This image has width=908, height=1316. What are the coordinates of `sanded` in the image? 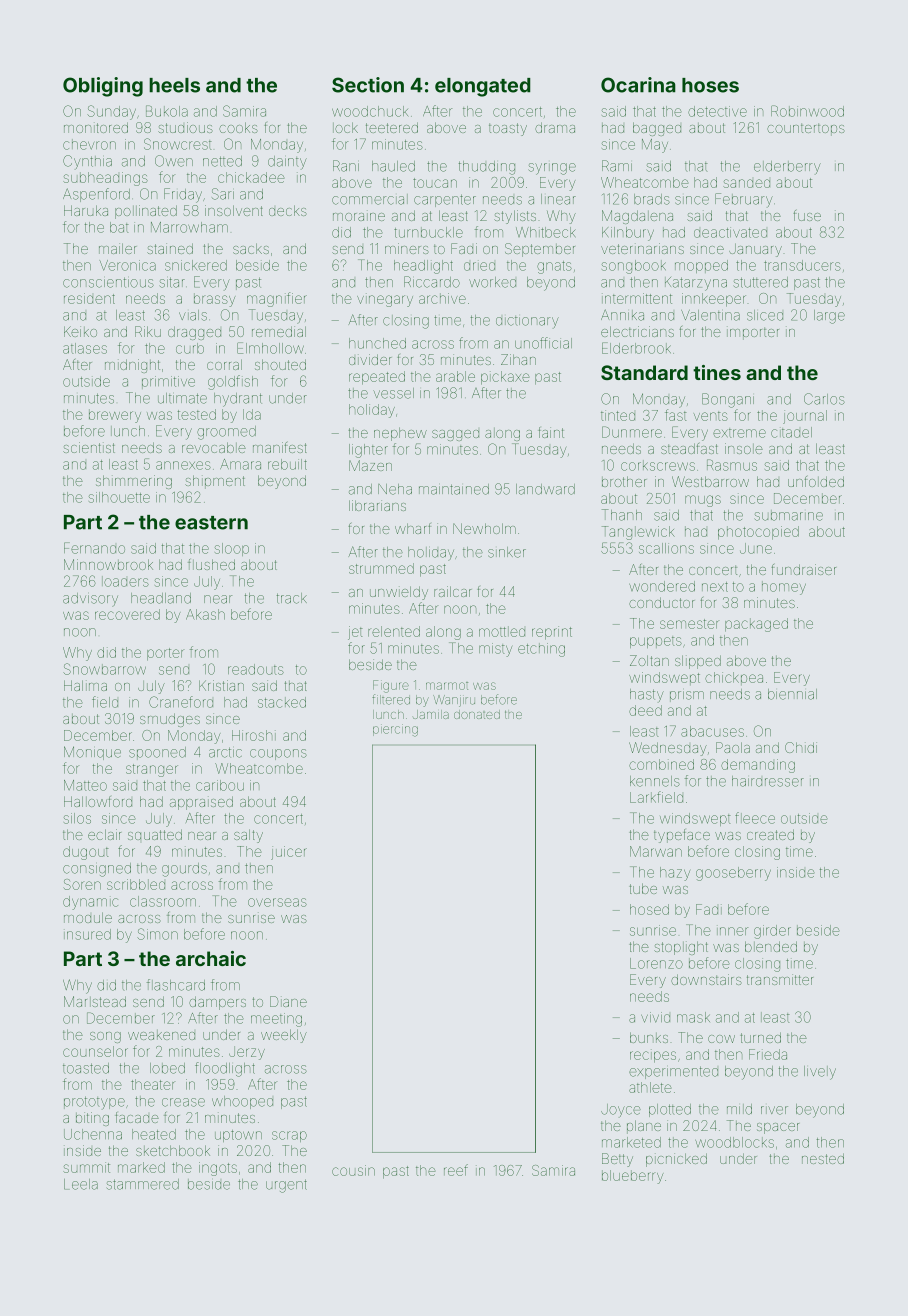 It's located at (746, 183).
